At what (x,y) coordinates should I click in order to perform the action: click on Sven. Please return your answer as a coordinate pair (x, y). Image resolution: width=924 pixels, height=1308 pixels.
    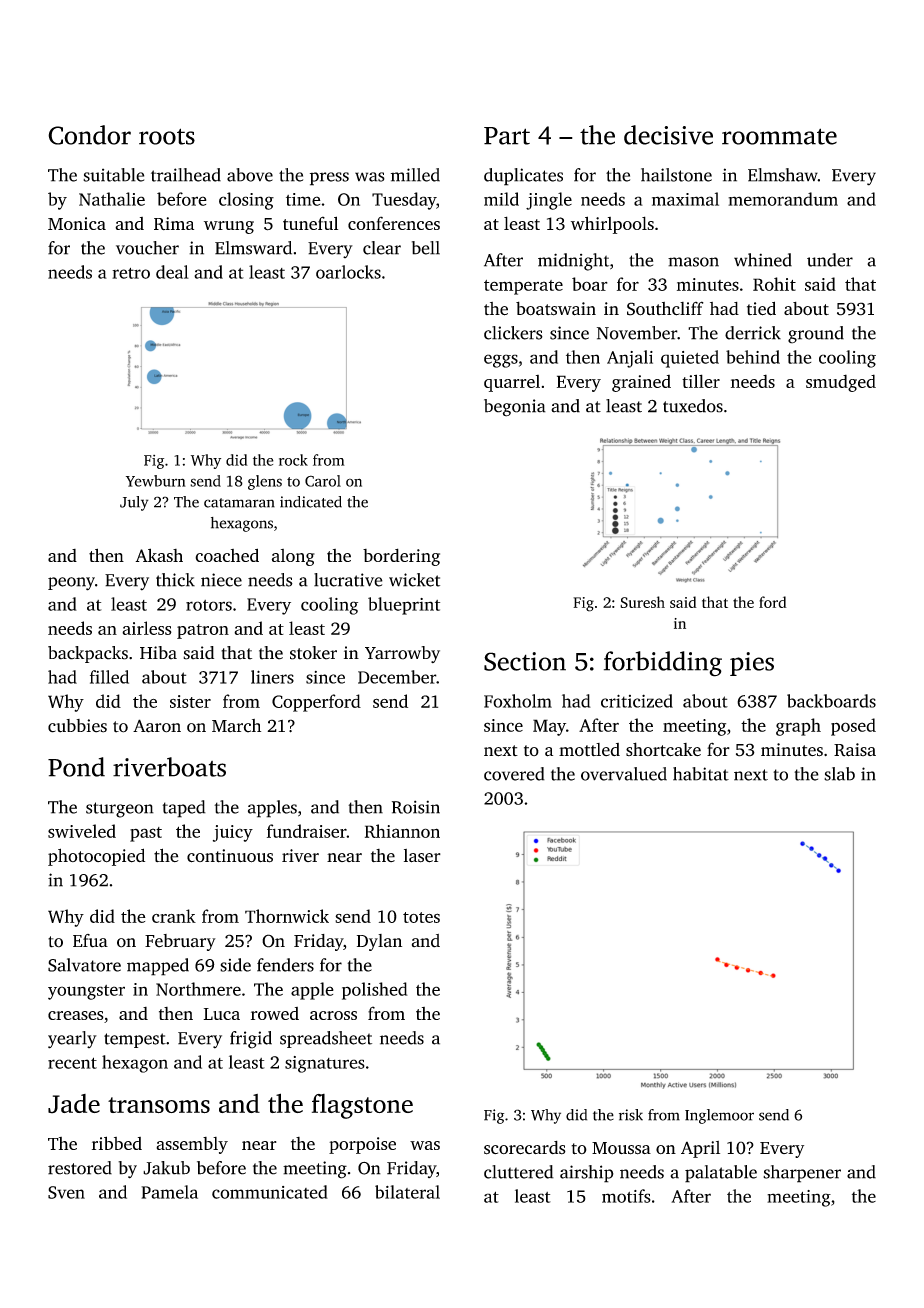
    Looking at the image, I should click on (66, 1192).
